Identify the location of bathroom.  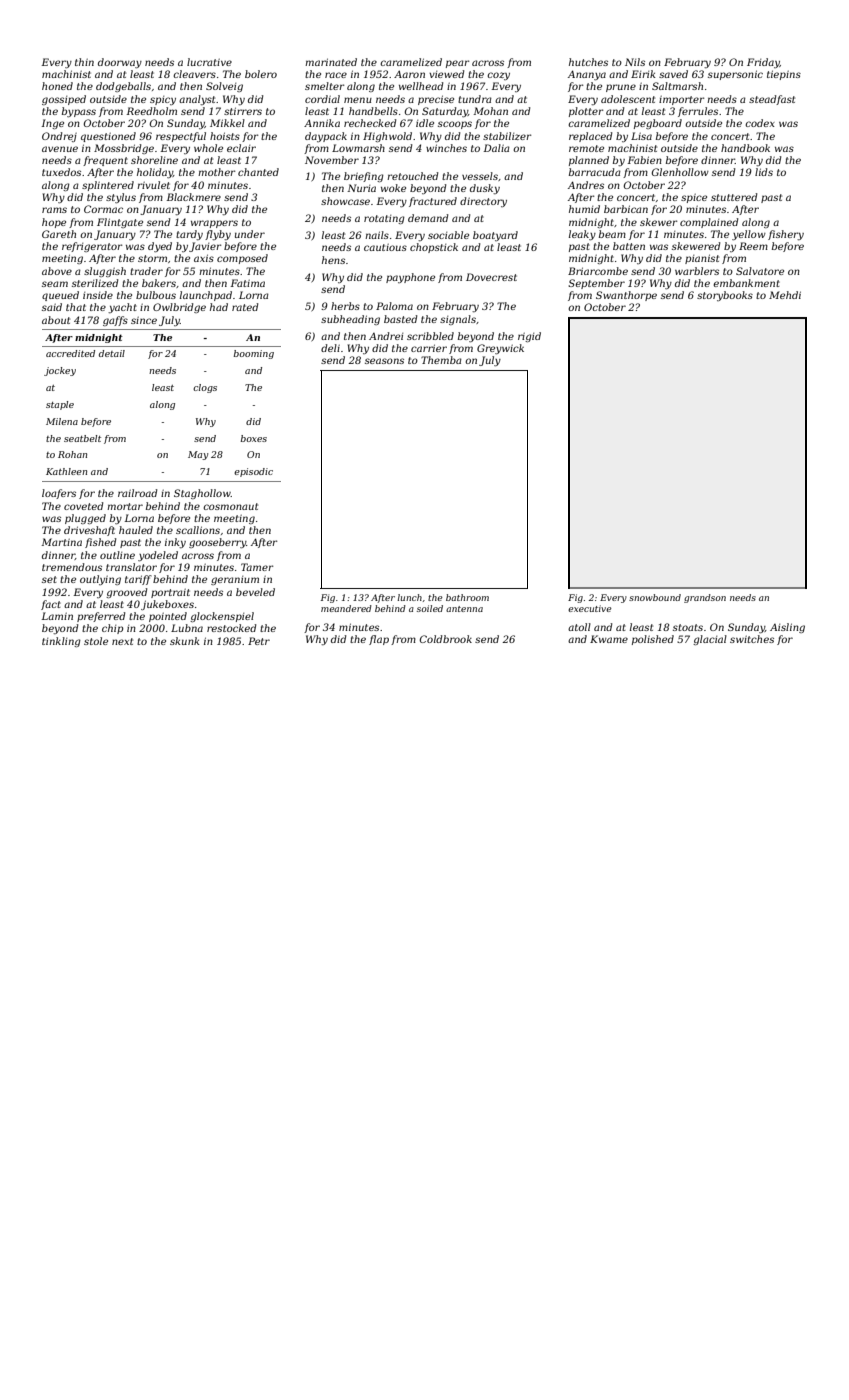
(467, 597).
